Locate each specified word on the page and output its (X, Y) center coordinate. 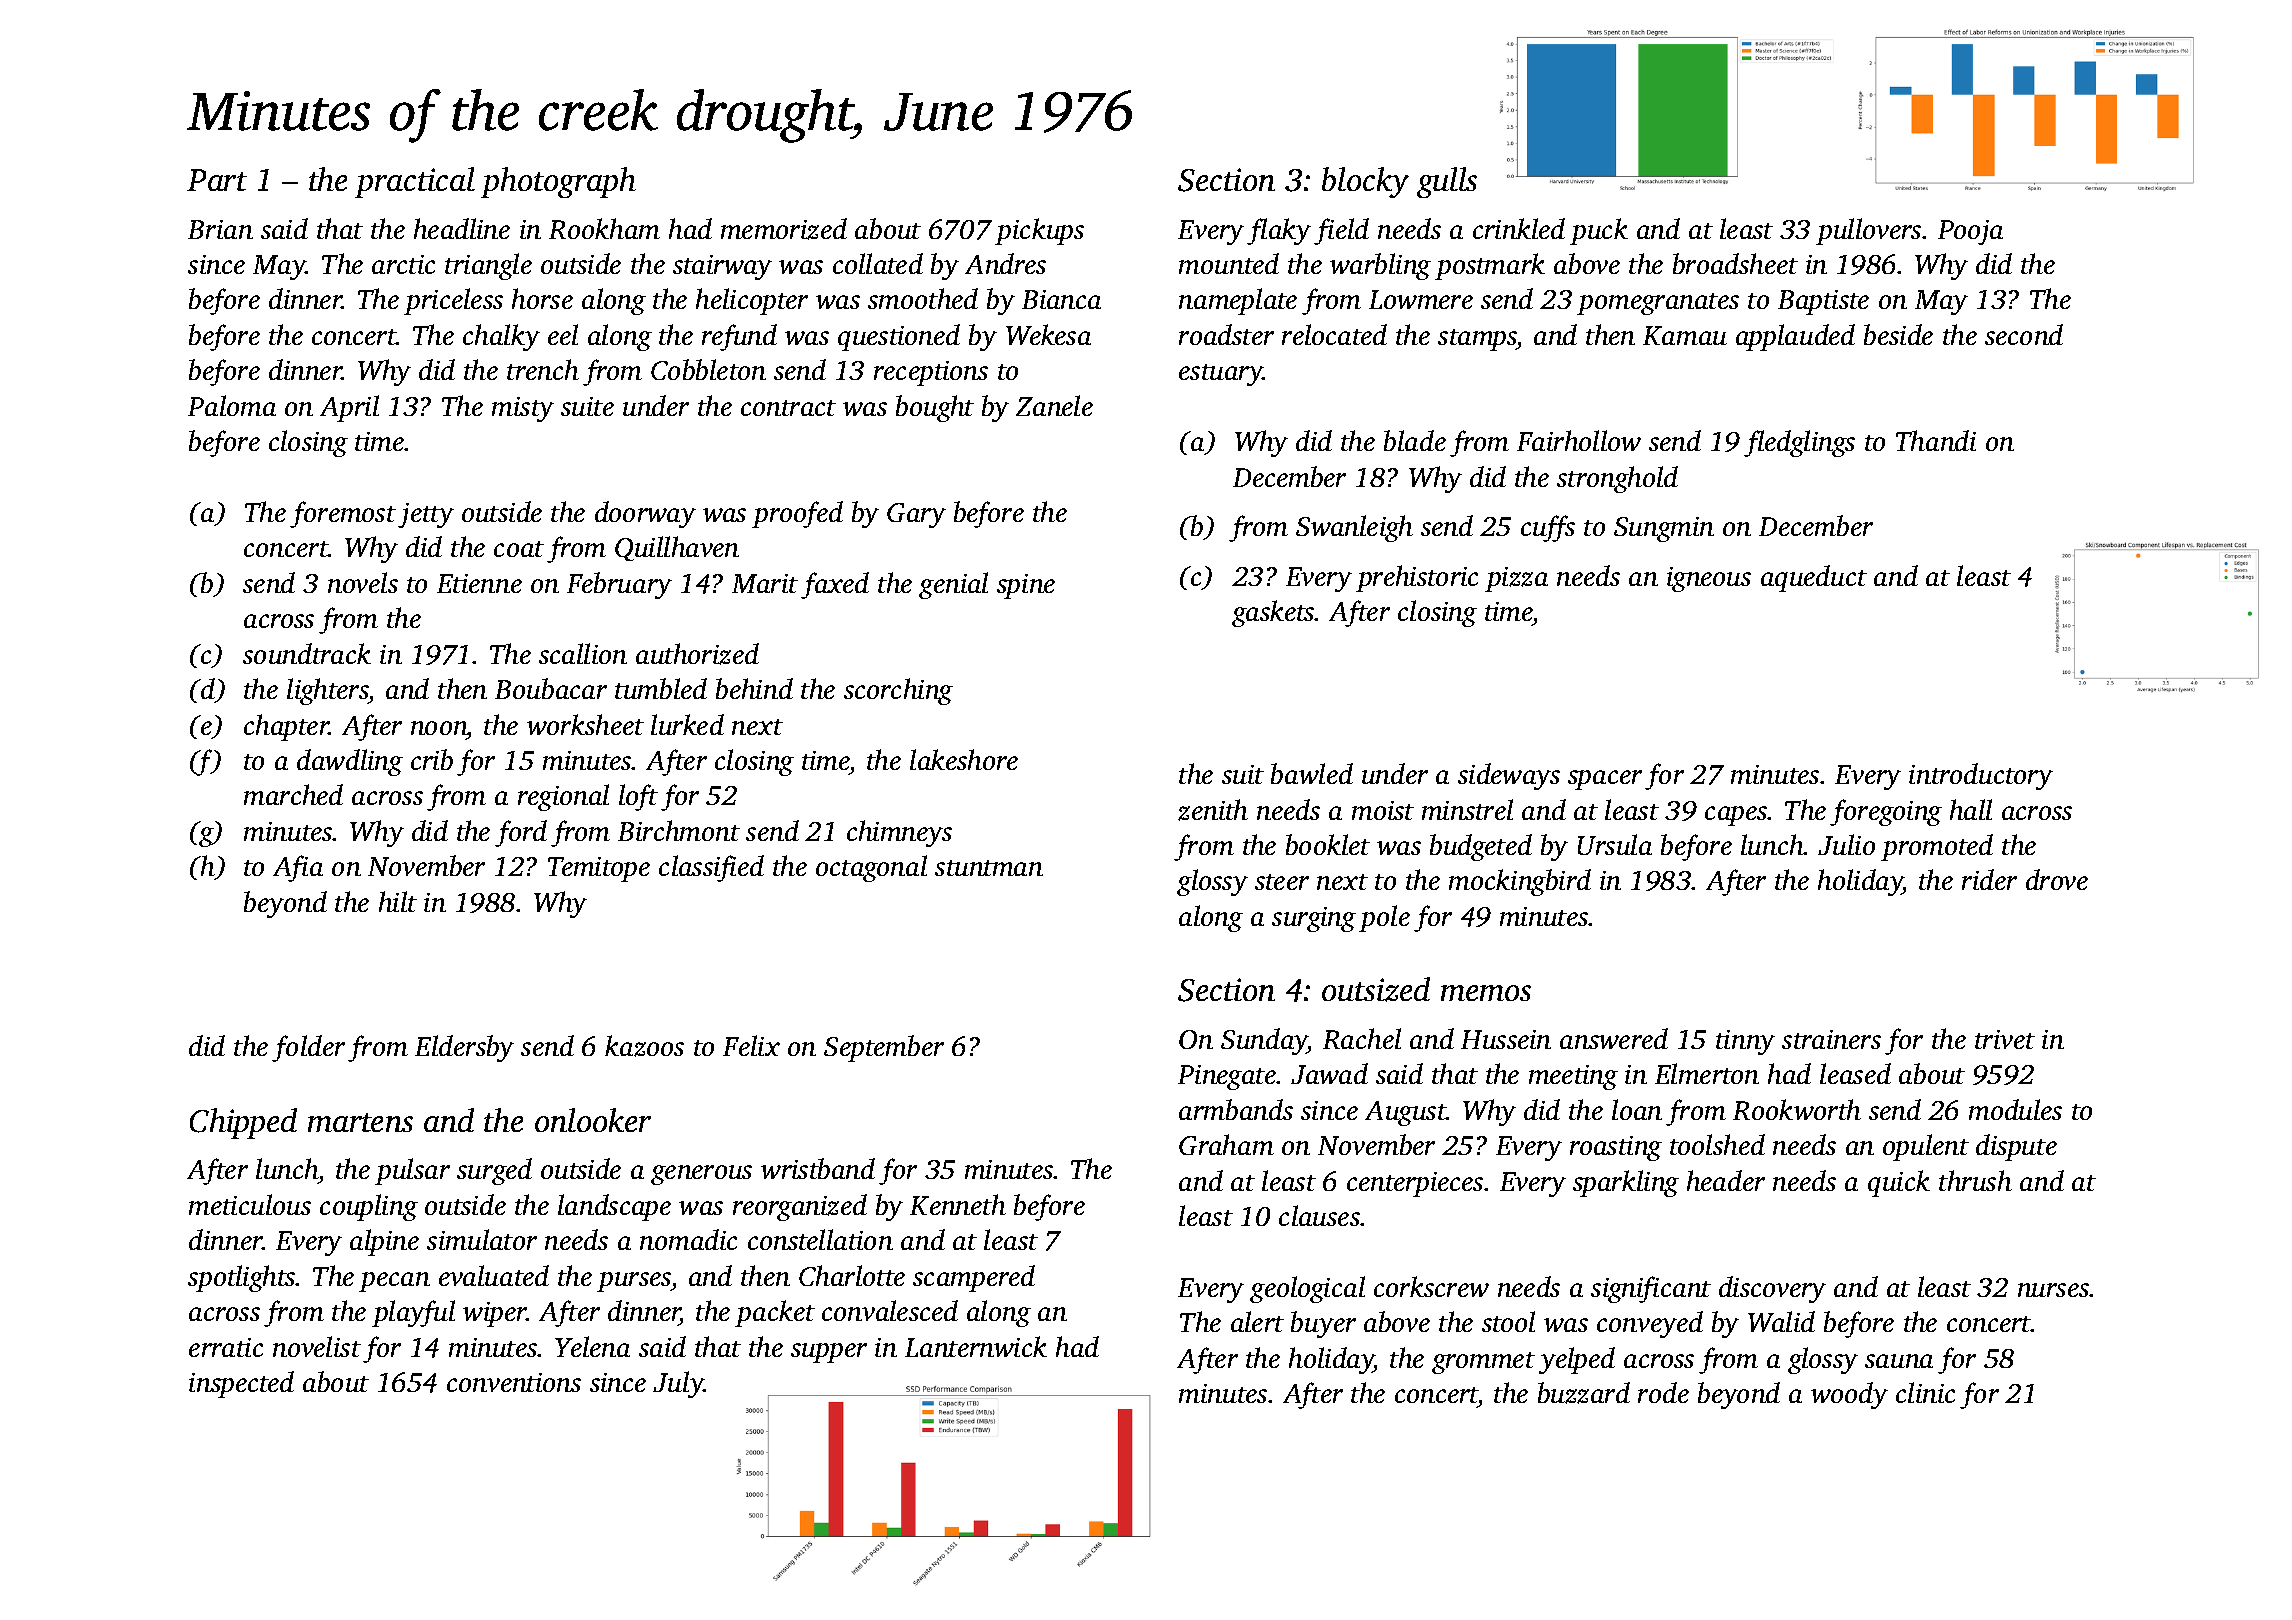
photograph (558, 182)
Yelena (592, 1346)
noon (439, 728)
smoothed (923, 298)
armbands (1236, 1109)
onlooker (593, 1120)
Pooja (1970, 232)
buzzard (1584, 1393)
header (1726, 1180)
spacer (1605, 780)
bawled (1312, 773)
